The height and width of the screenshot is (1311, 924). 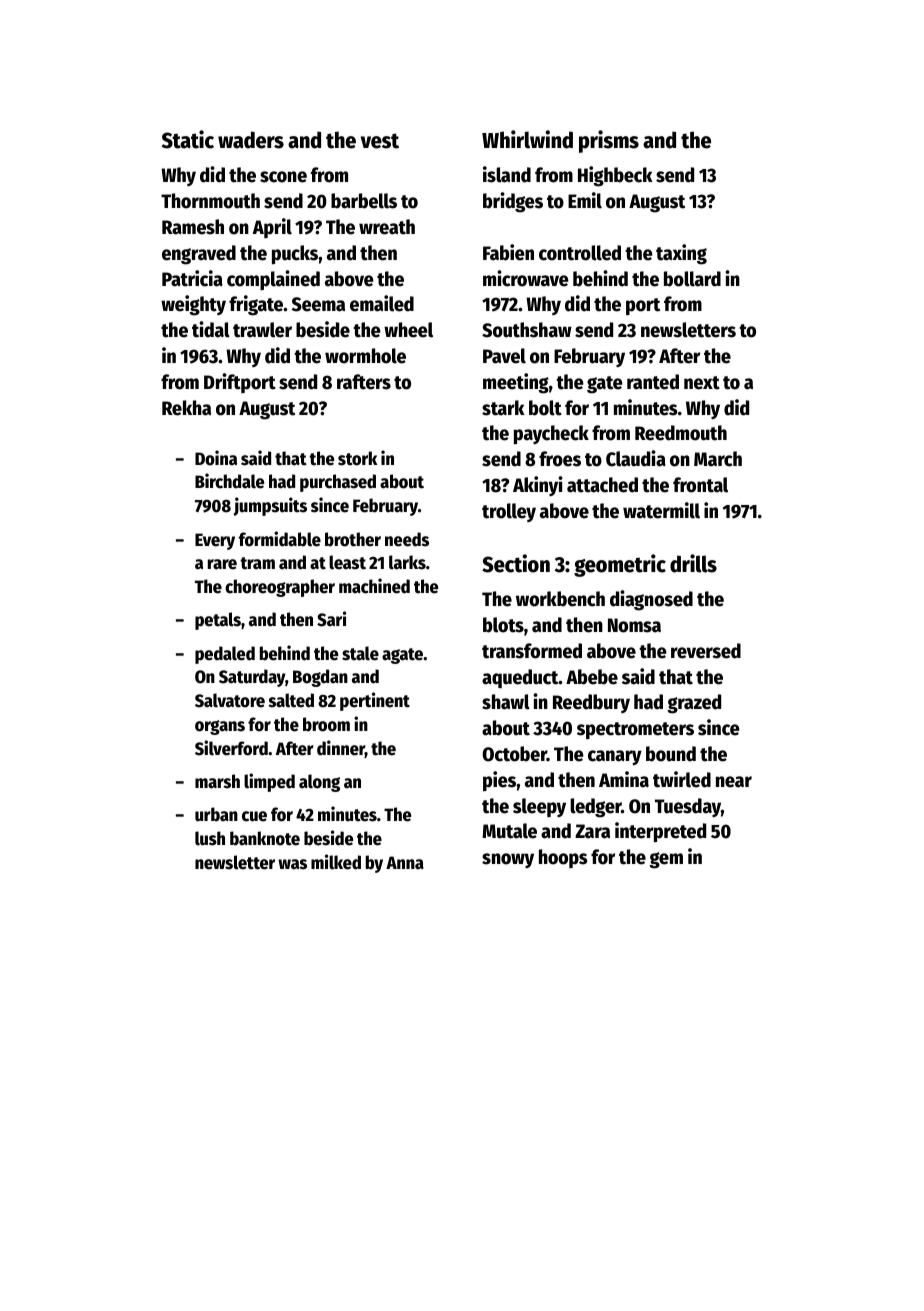 What do you see at coordinates (273, 280) in the screenshot?
I see `complained` at bounding box center [273, 280].
